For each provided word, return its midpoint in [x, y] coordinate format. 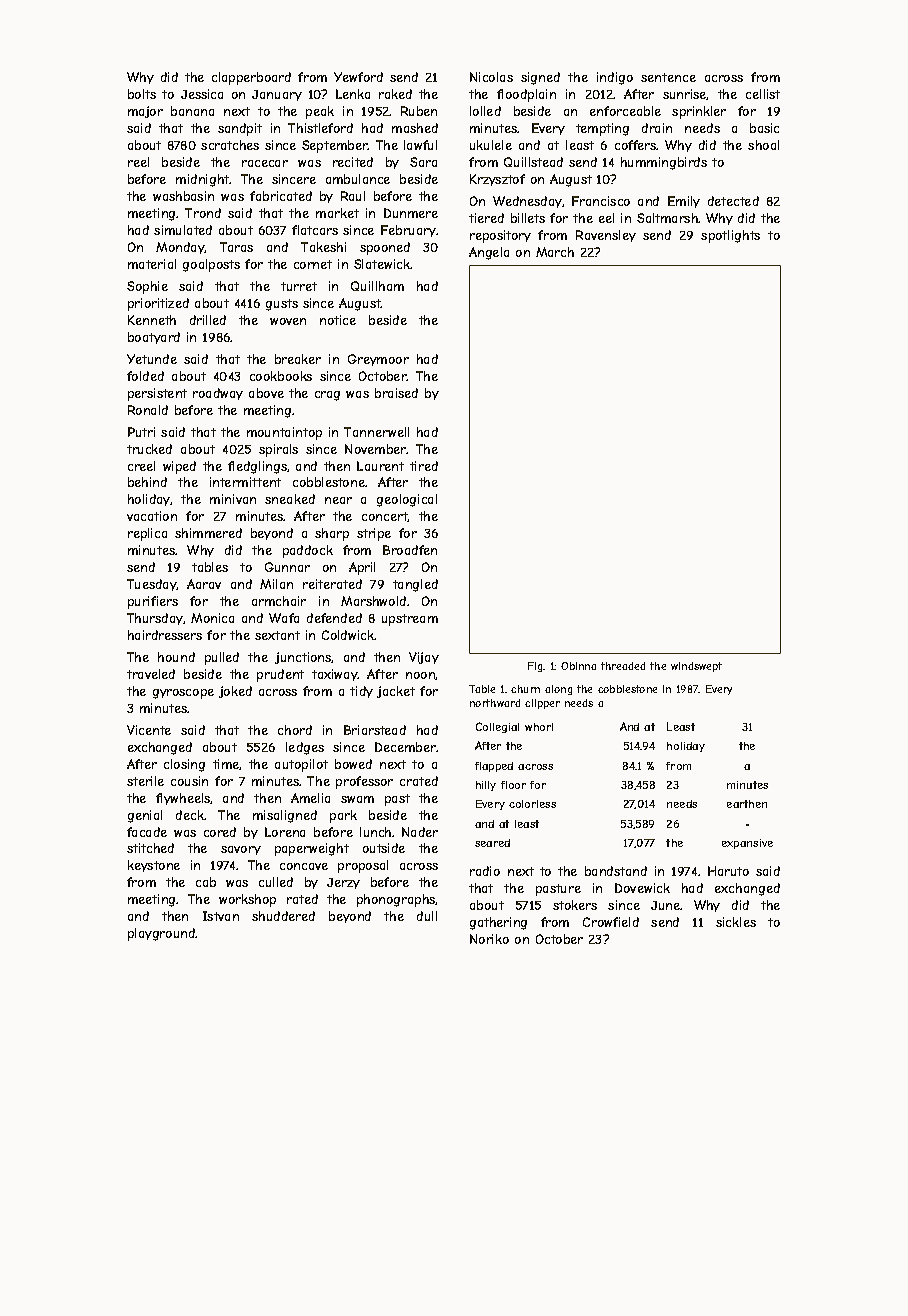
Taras [236, 247]
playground [162, 934]
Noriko [489, 939]
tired [424, 466]
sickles [736, 922]
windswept [696, 667]
